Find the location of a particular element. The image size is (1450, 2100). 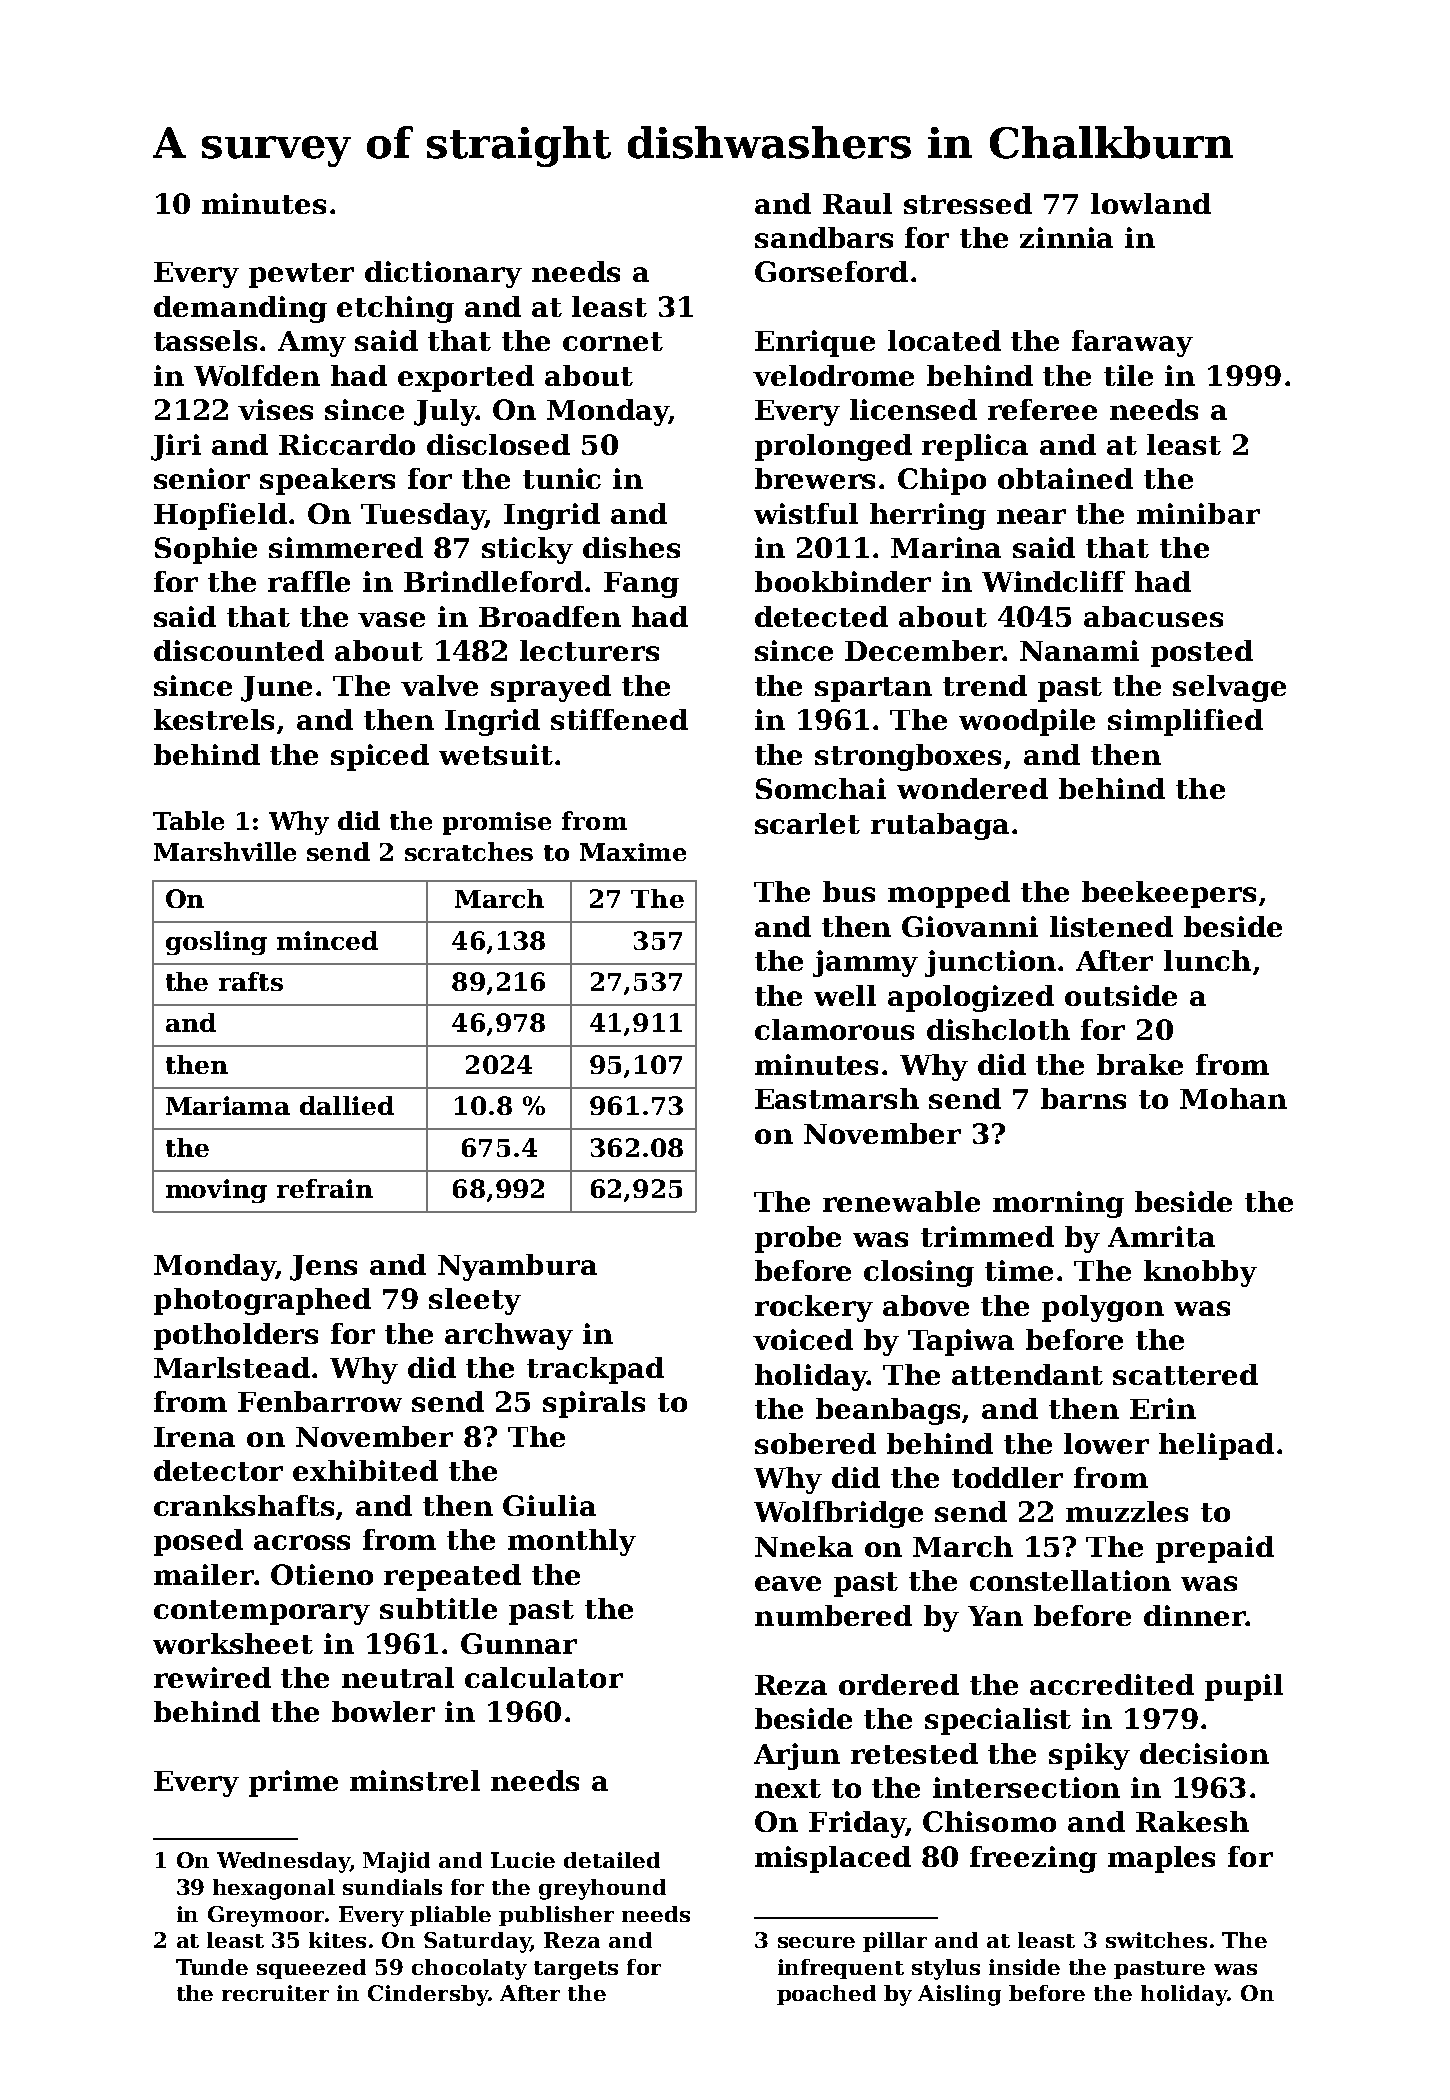

bus is located at coordinates (849, 891).
